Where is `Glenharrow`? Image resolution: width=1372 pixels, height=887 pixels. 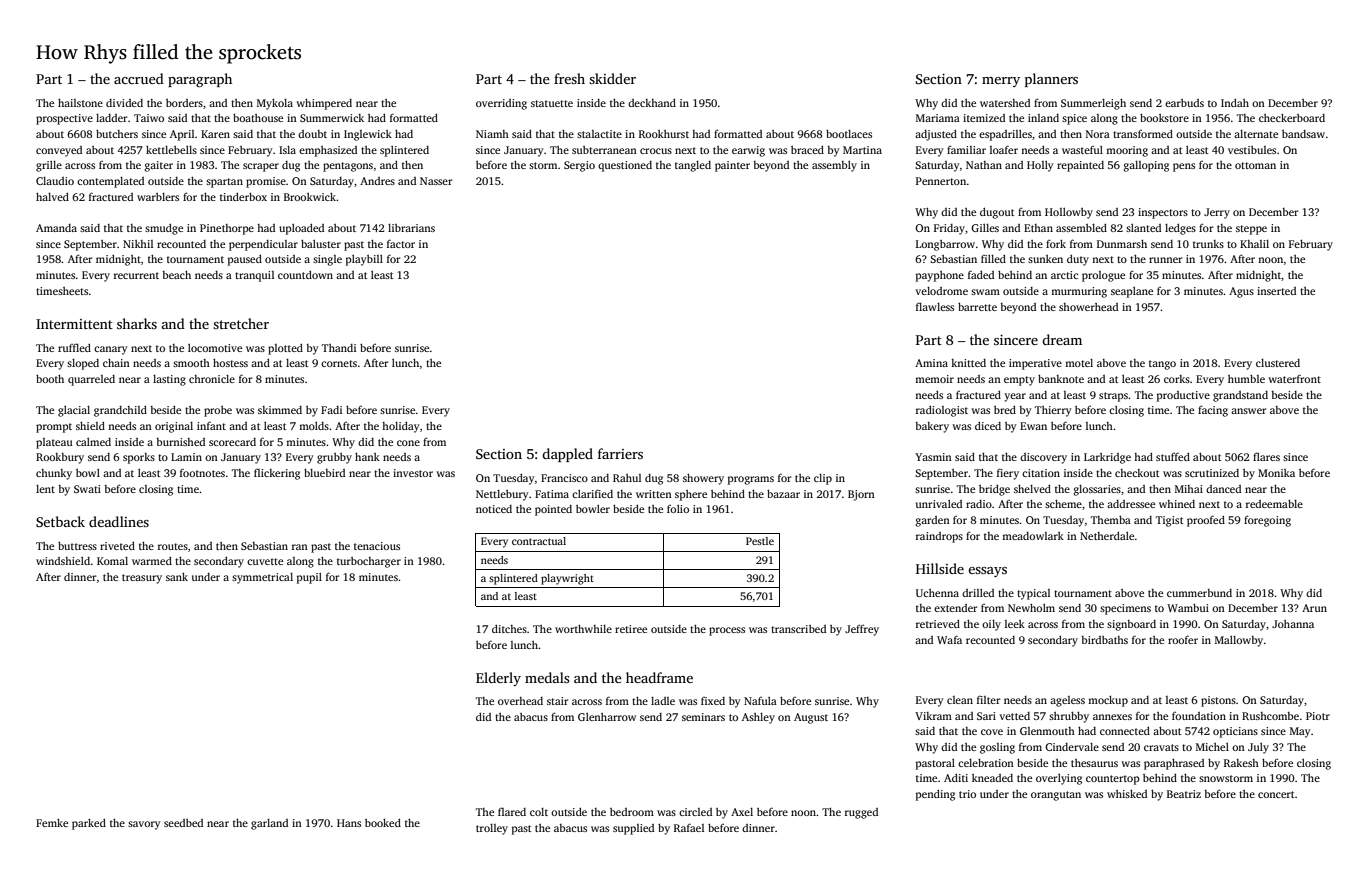
Glenharrow is located at coordinates (607, 717).
